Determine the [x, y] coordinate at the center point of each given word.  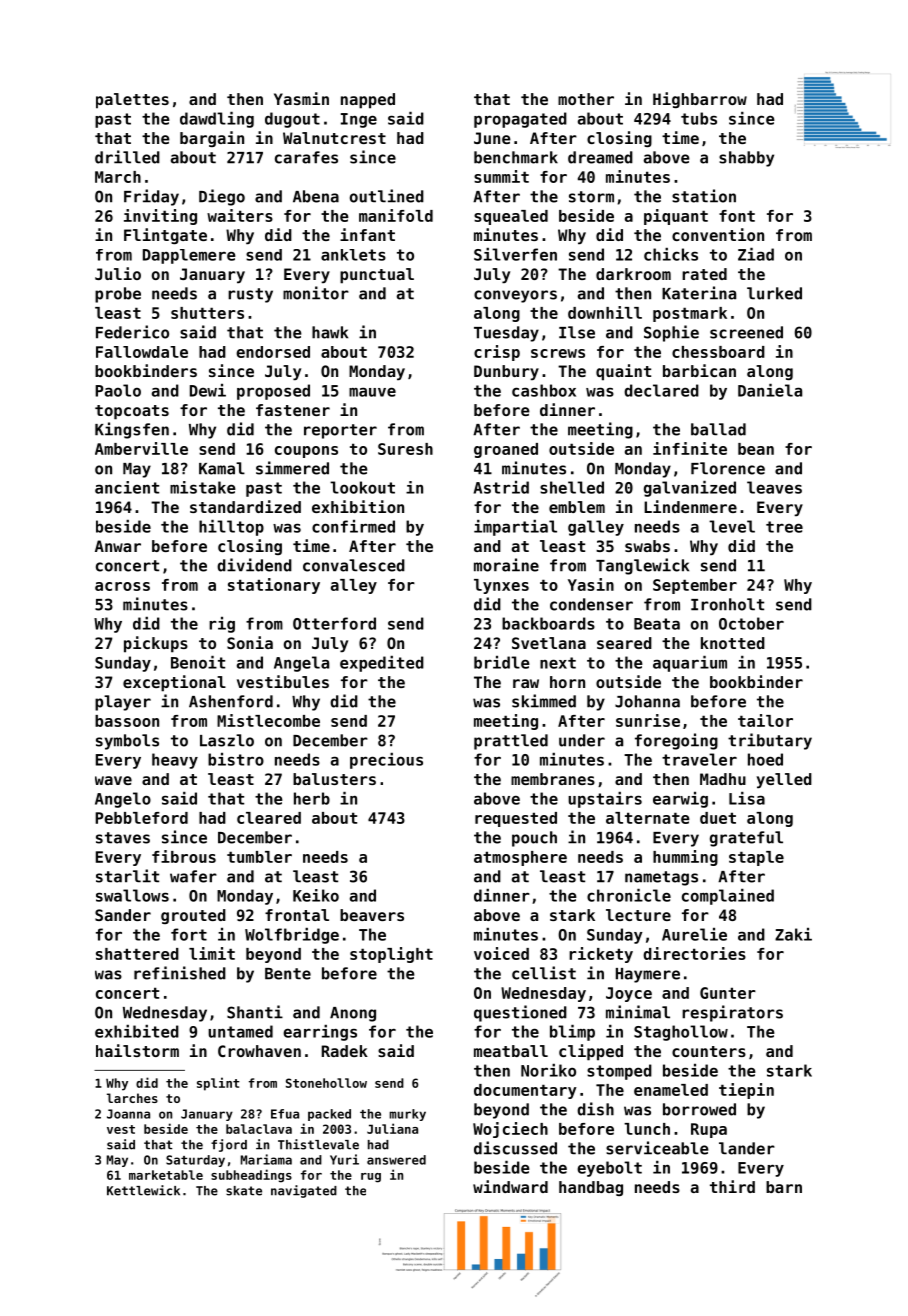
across [122, 586]
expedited [382, 664]
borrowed [699, 1109]
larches [132, 1098]
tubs [699, 118]
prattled [511, 742]
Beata [657, 624]
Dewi [208, 390]
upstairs [605, 800]
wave [113, 780]
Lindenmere [690, 506]
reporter [340, 431]
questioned [520, 1013]
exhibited [137, 1031]
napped [368, 101]
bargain [212, 139]
